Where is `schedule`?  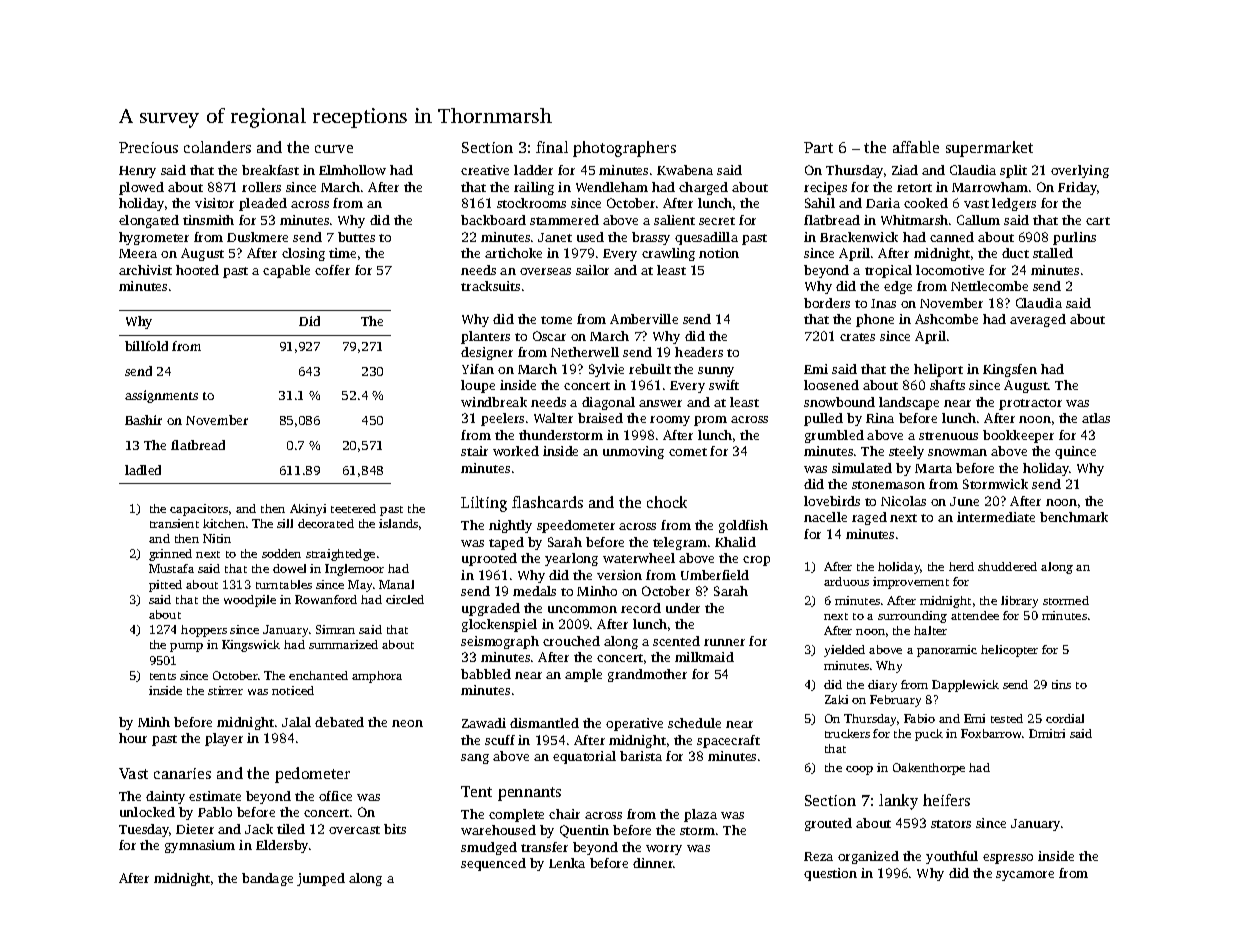 schedule is located at coordinates (694, 723).
